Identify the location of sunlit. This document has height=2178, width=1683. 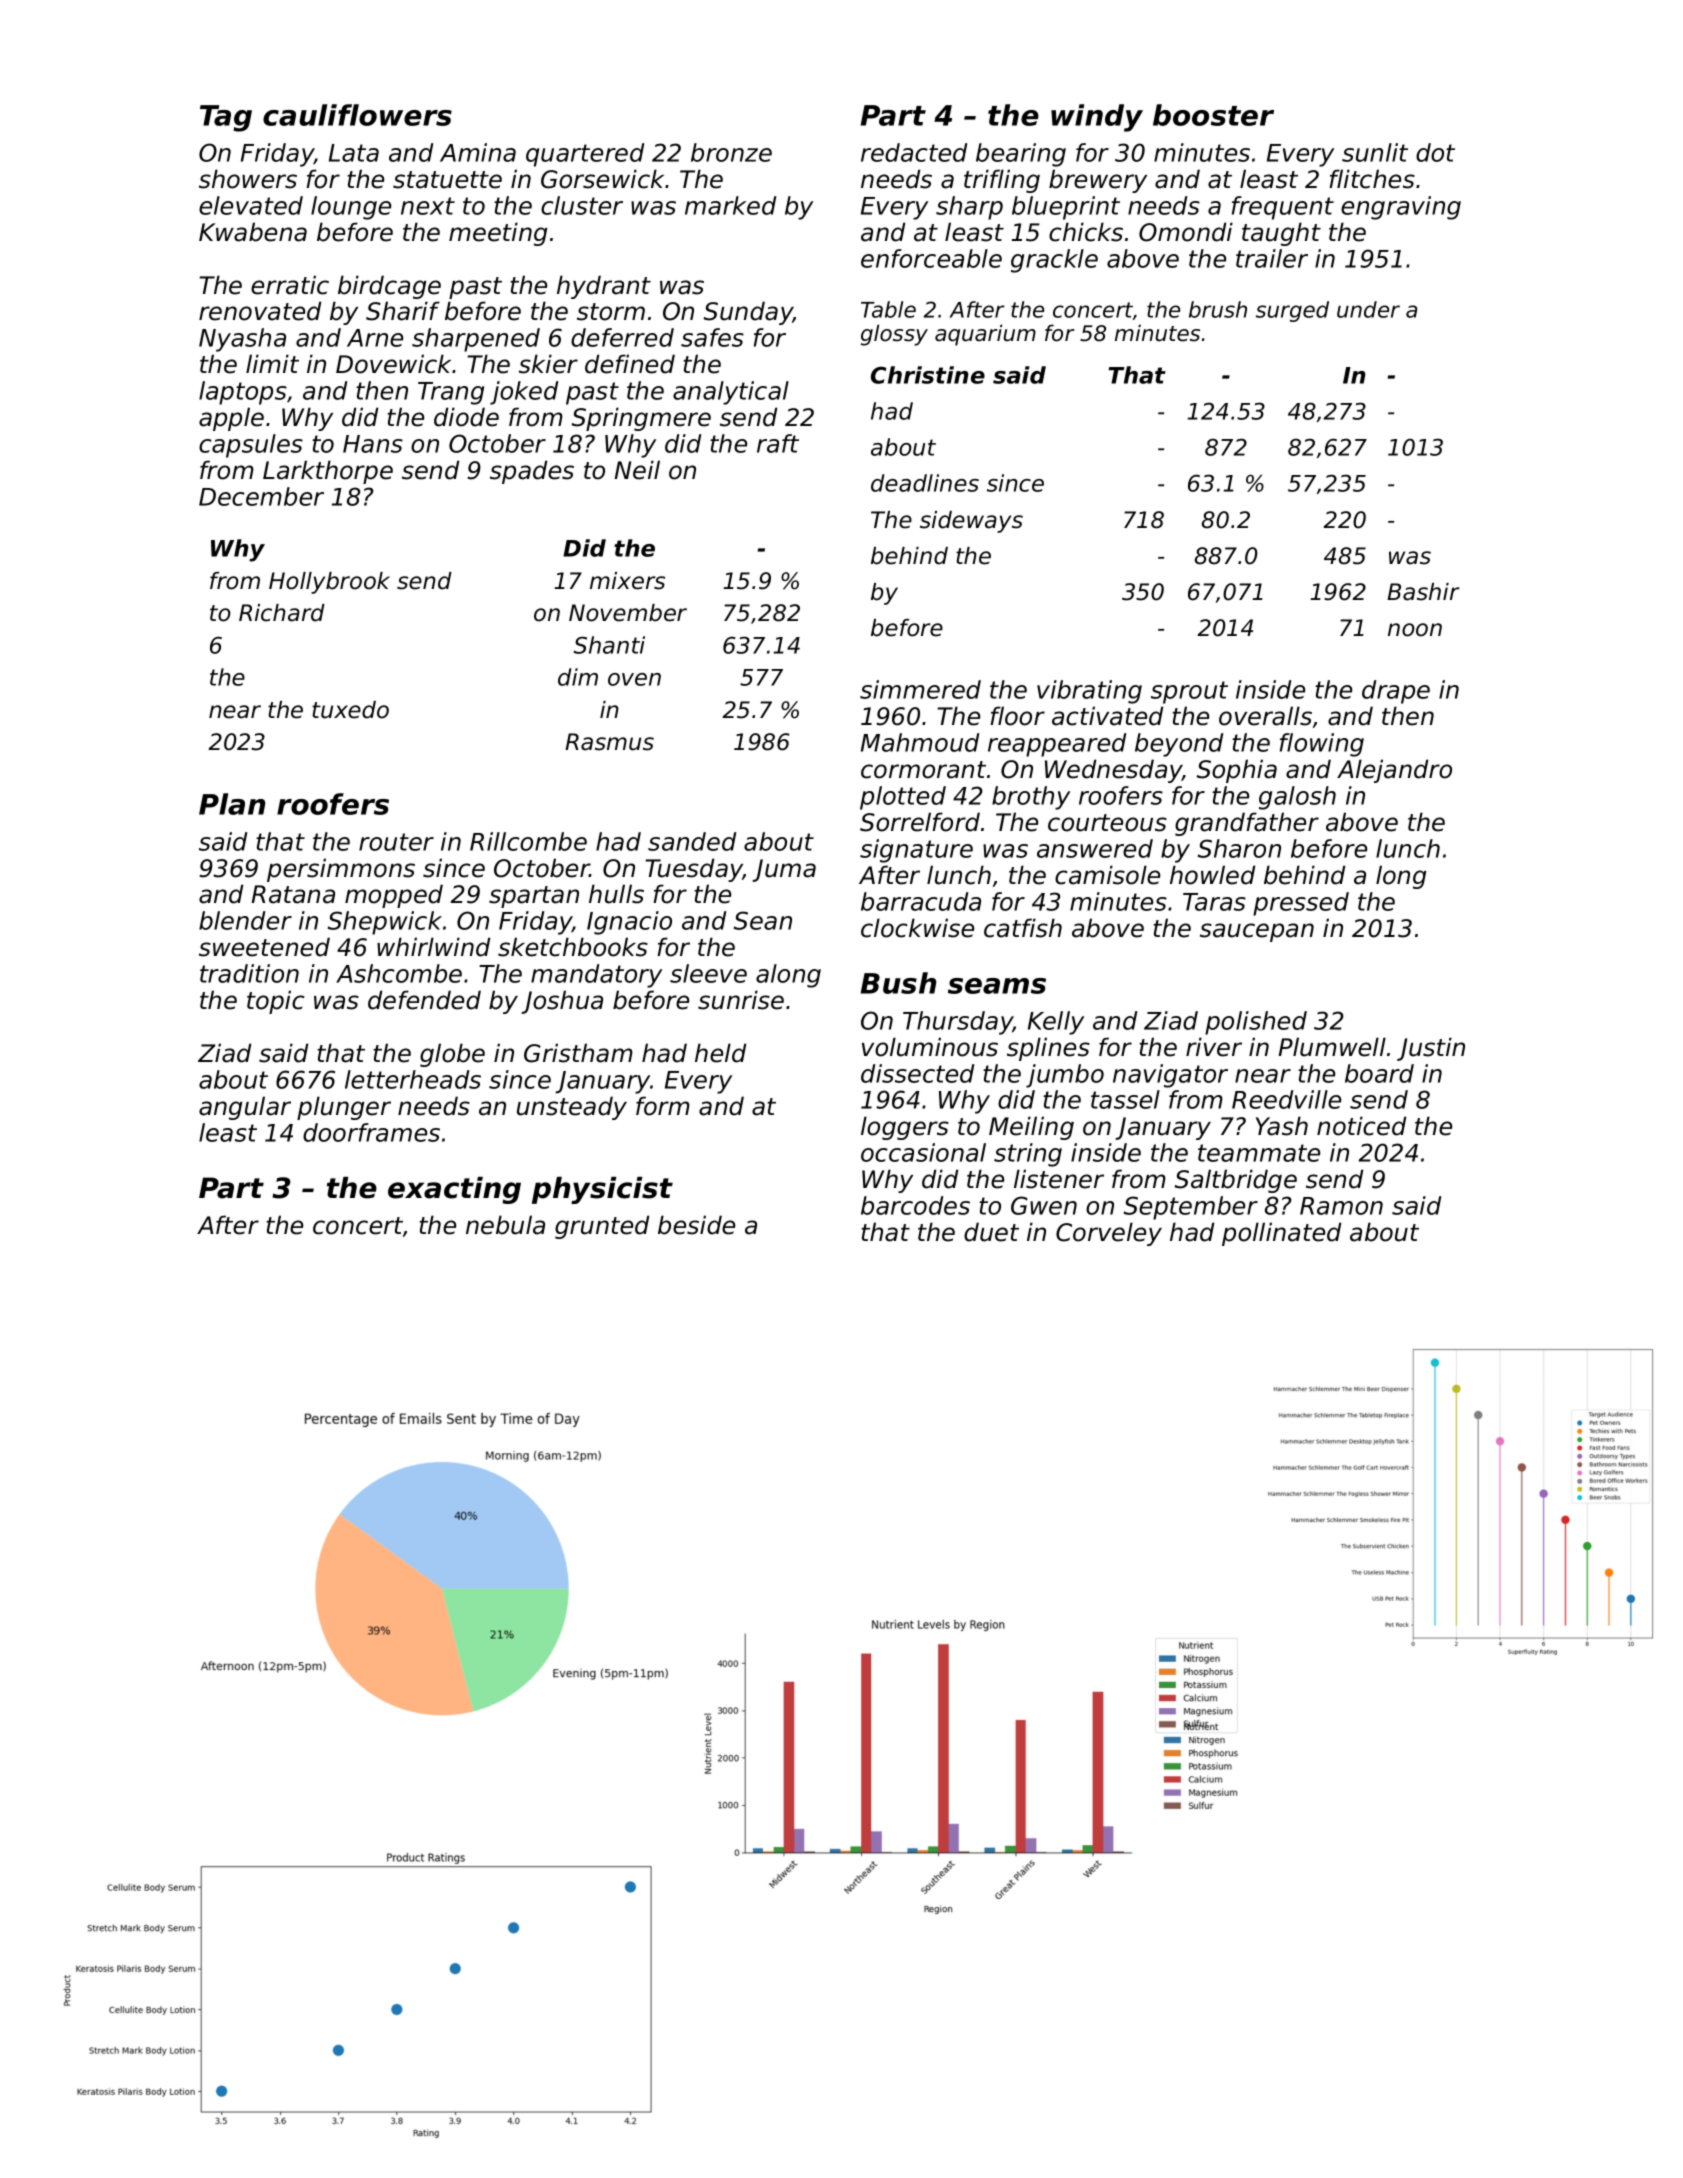
(1375, 152).
